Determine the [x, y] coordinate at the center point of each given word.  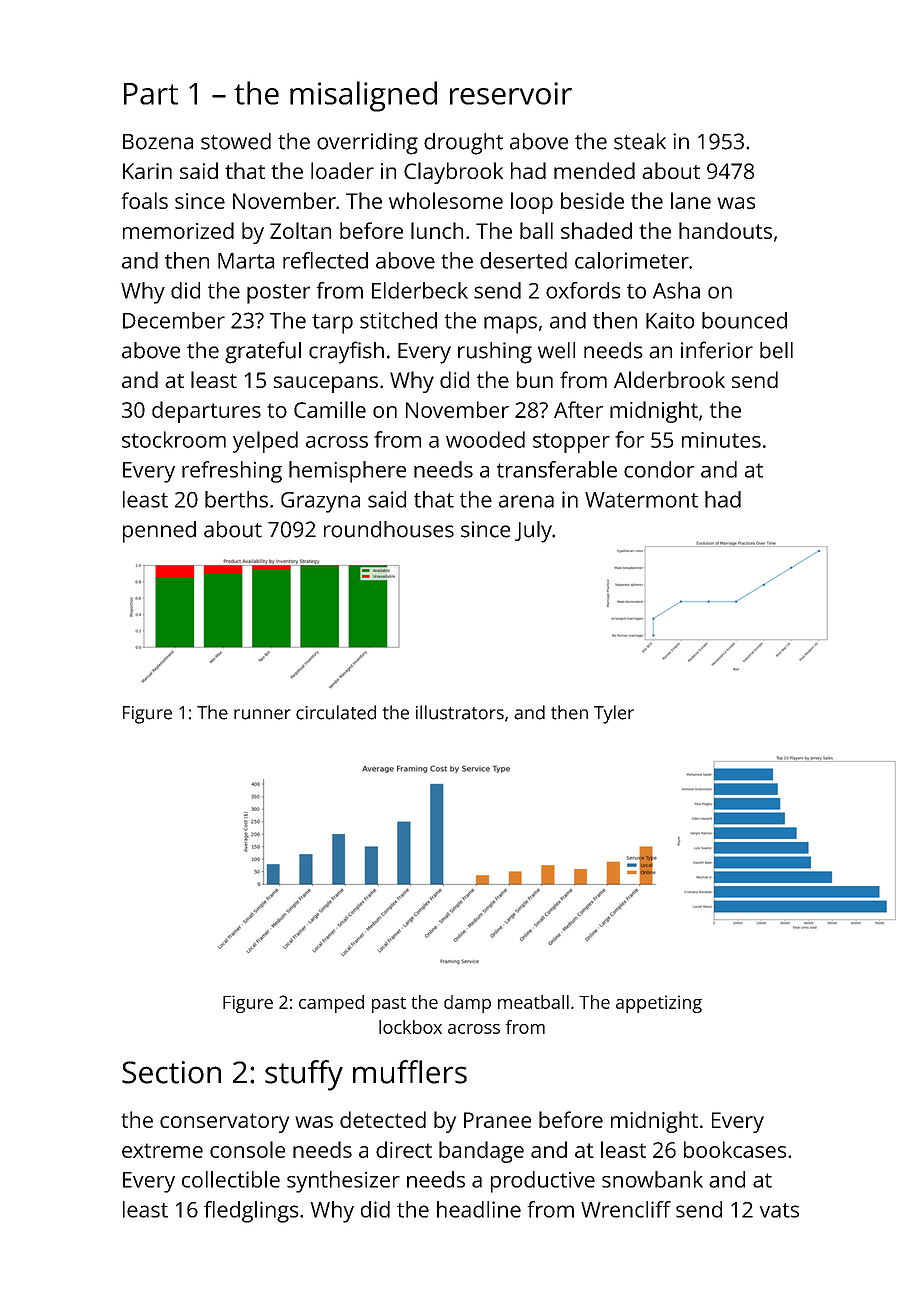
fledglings [251, 1212]
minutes [721, 440]
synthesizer [343, 1182]
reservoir [511, 93]
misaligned [363, 96]
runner [262, 714]
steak [640, 141]
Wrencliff [626, 1209]
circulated [336, 712]
